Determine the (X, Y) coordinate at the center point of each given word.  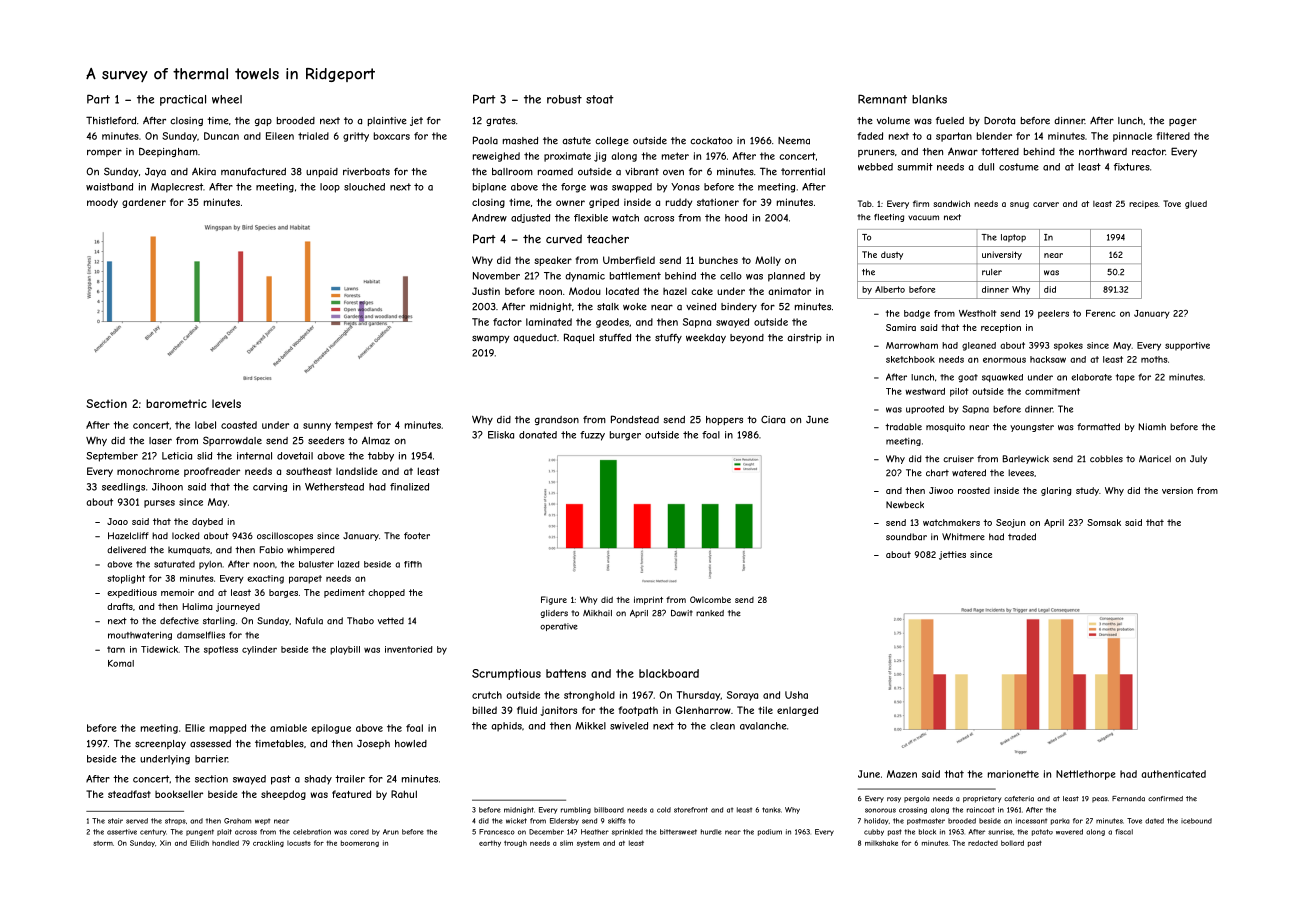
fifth (413, 564)
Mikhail (597, 613)
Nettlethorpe (1086, 775)
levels (226, 403)
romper (104, 153)
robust (564, 99)
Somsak (1104, 522)
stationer (718, 202)
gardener (144, 203)
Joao (117, 521)
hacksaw (1048, 359)
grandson (557, 420)
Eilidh (199, 843)
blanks (929, 99)
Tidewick (159, 649)
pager (1183, 122)
